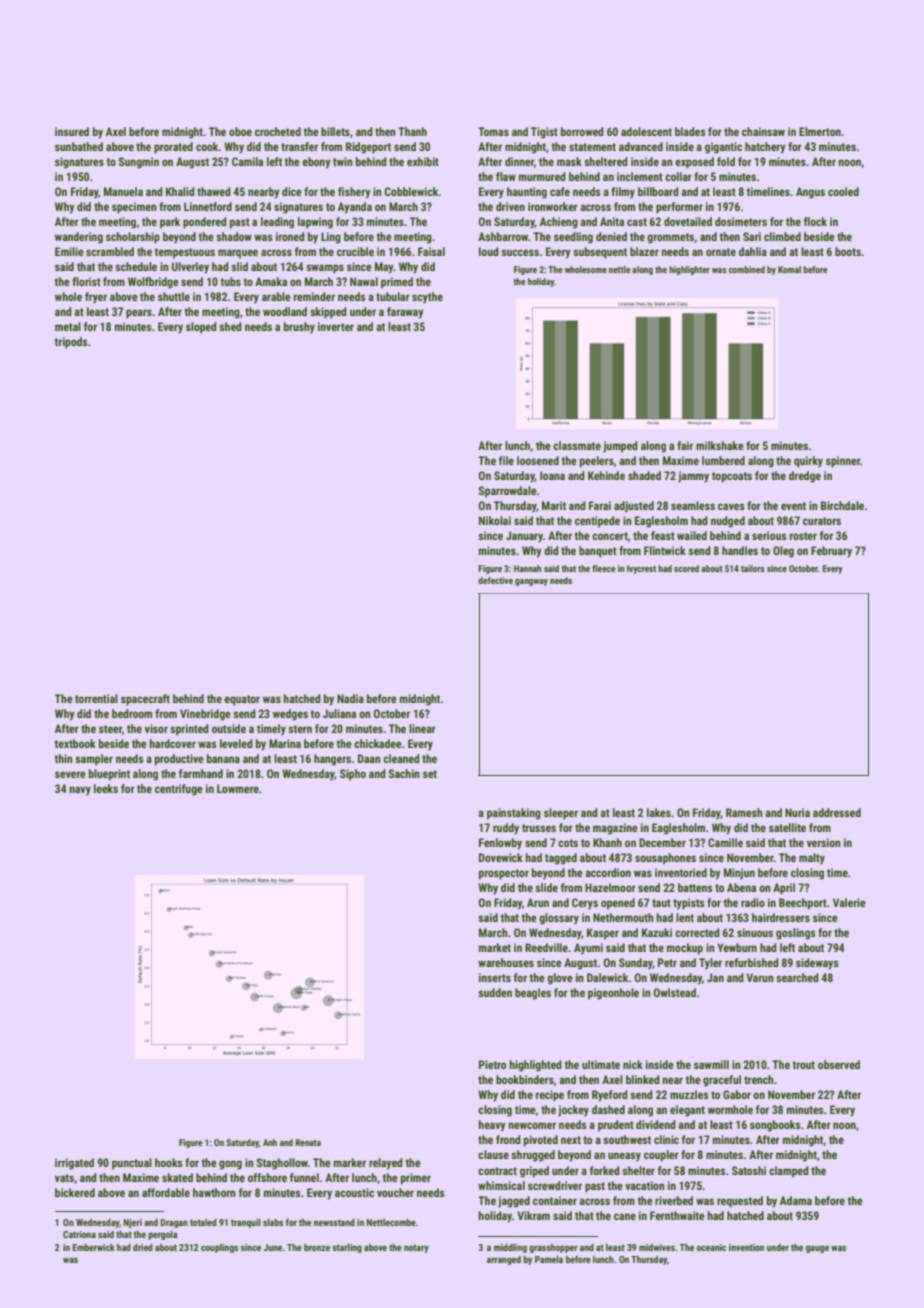 This image has height=1308, width=924. What do you see at coordinates (500, 844) in the image?
I see `Fenlowby` at bounding box center [500, 844].
